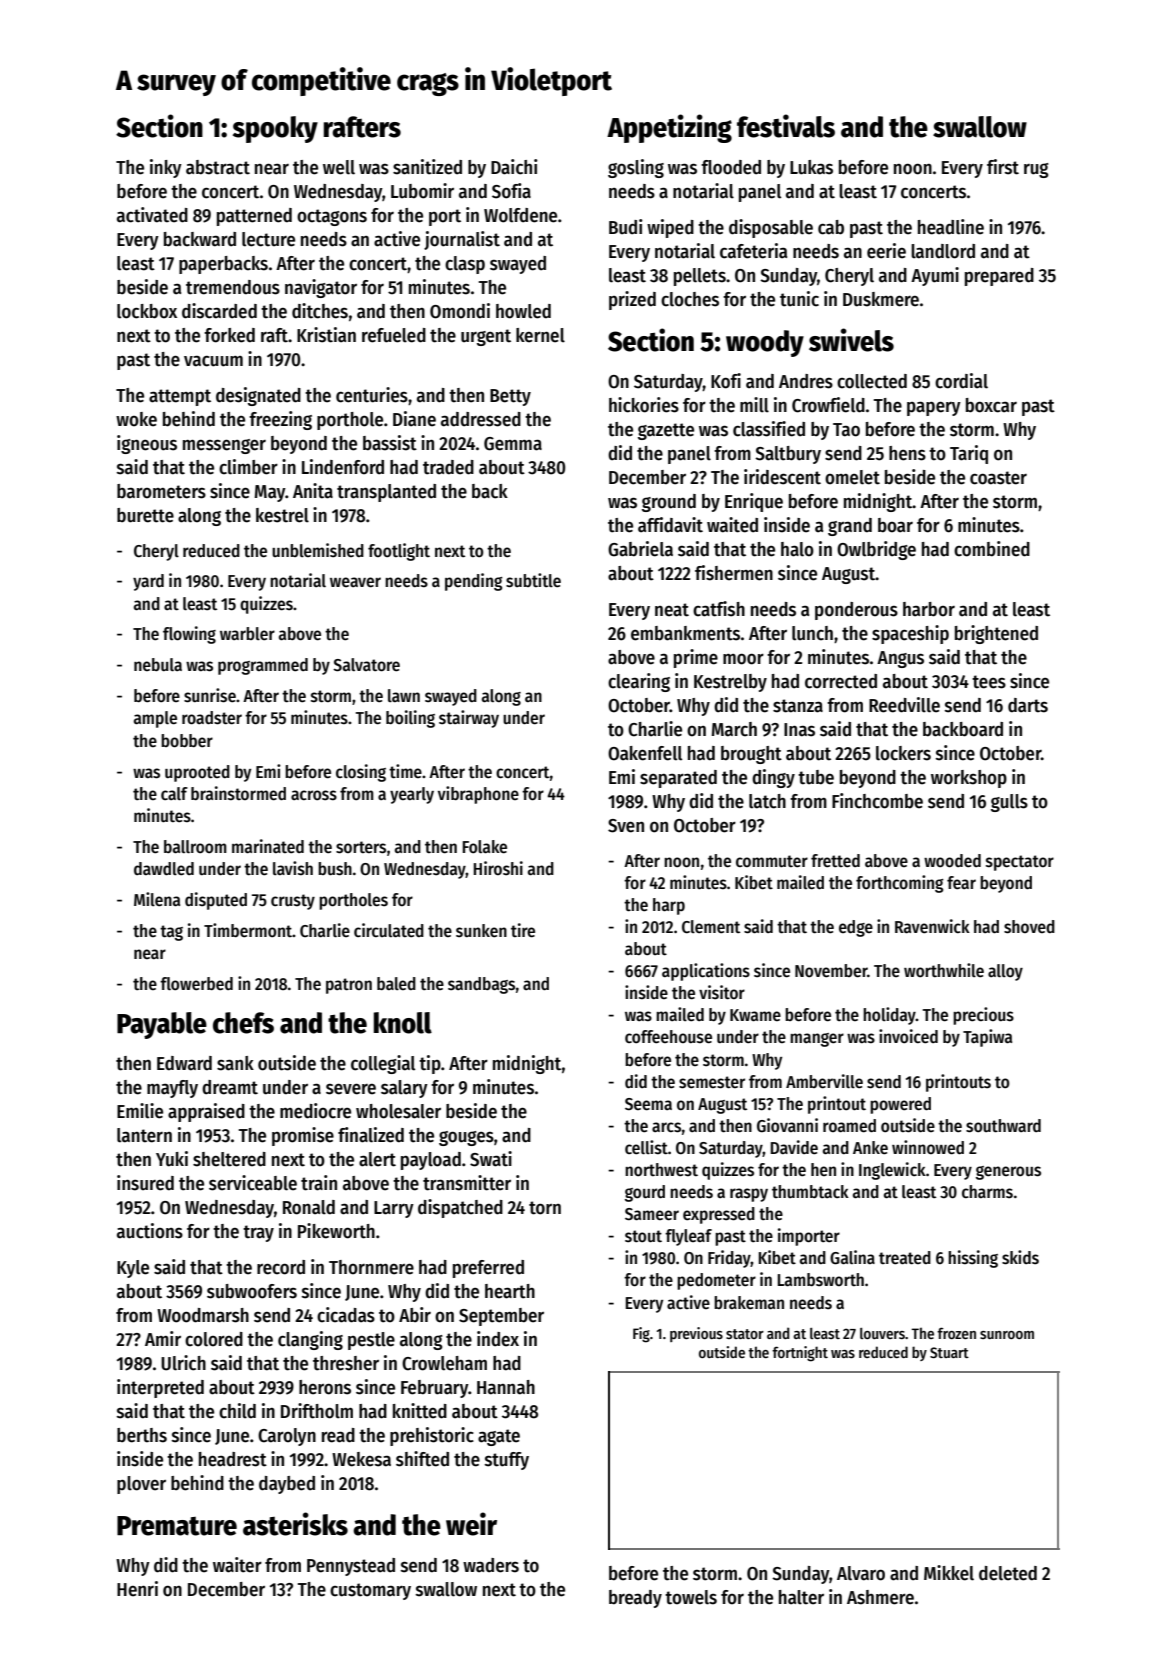  What do you see at coordinates (669, 128) in the image?
I see `Appetizing` at bounding box center [669, 128].
